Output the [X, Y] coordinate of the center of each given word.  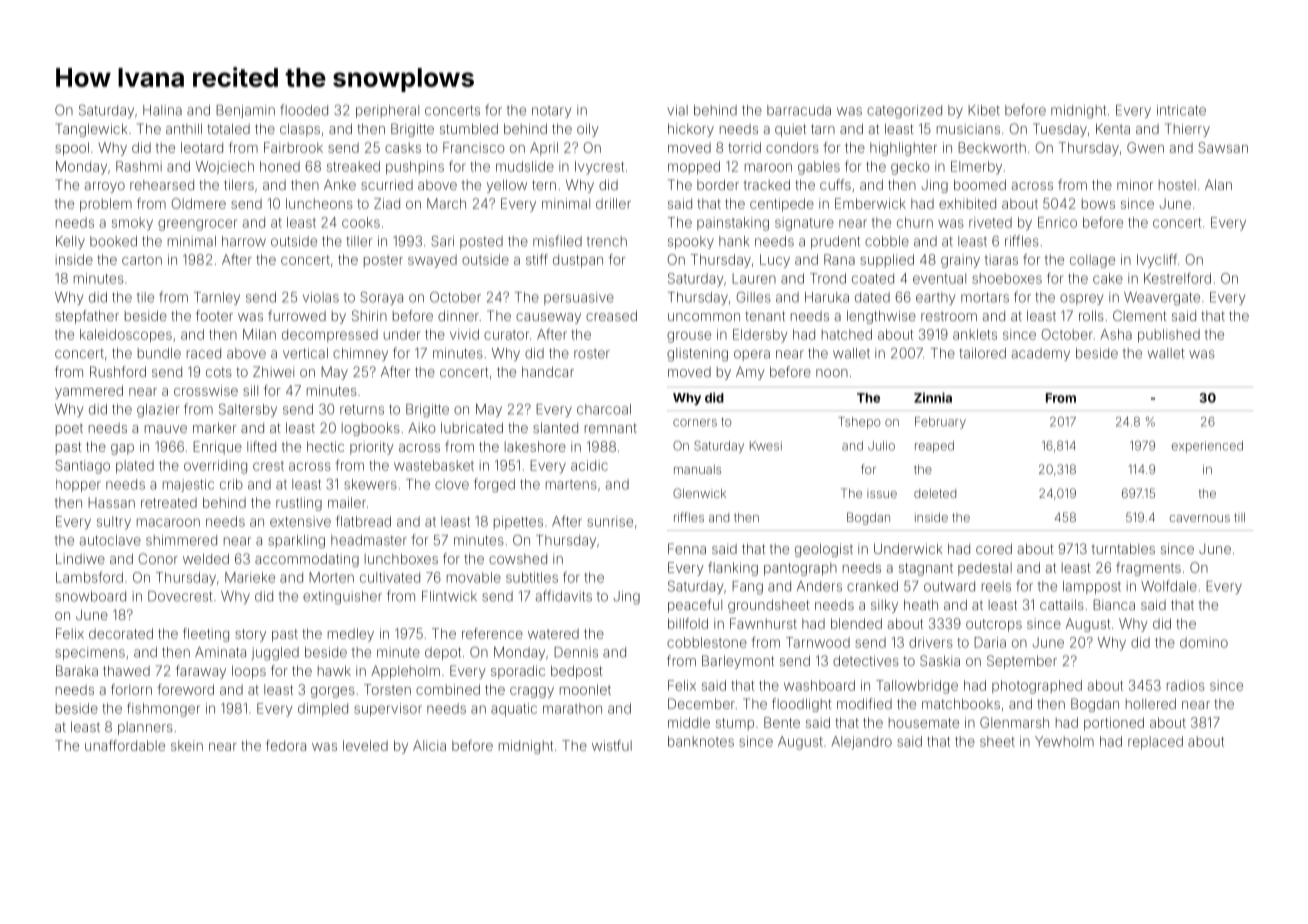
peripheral [387, 111]
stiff [537, 259]
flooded [304, 110]
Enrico [1057, 222]
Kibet [984, 110]
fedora [286, 745]
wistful [612, 745]
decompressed [330, 335]
